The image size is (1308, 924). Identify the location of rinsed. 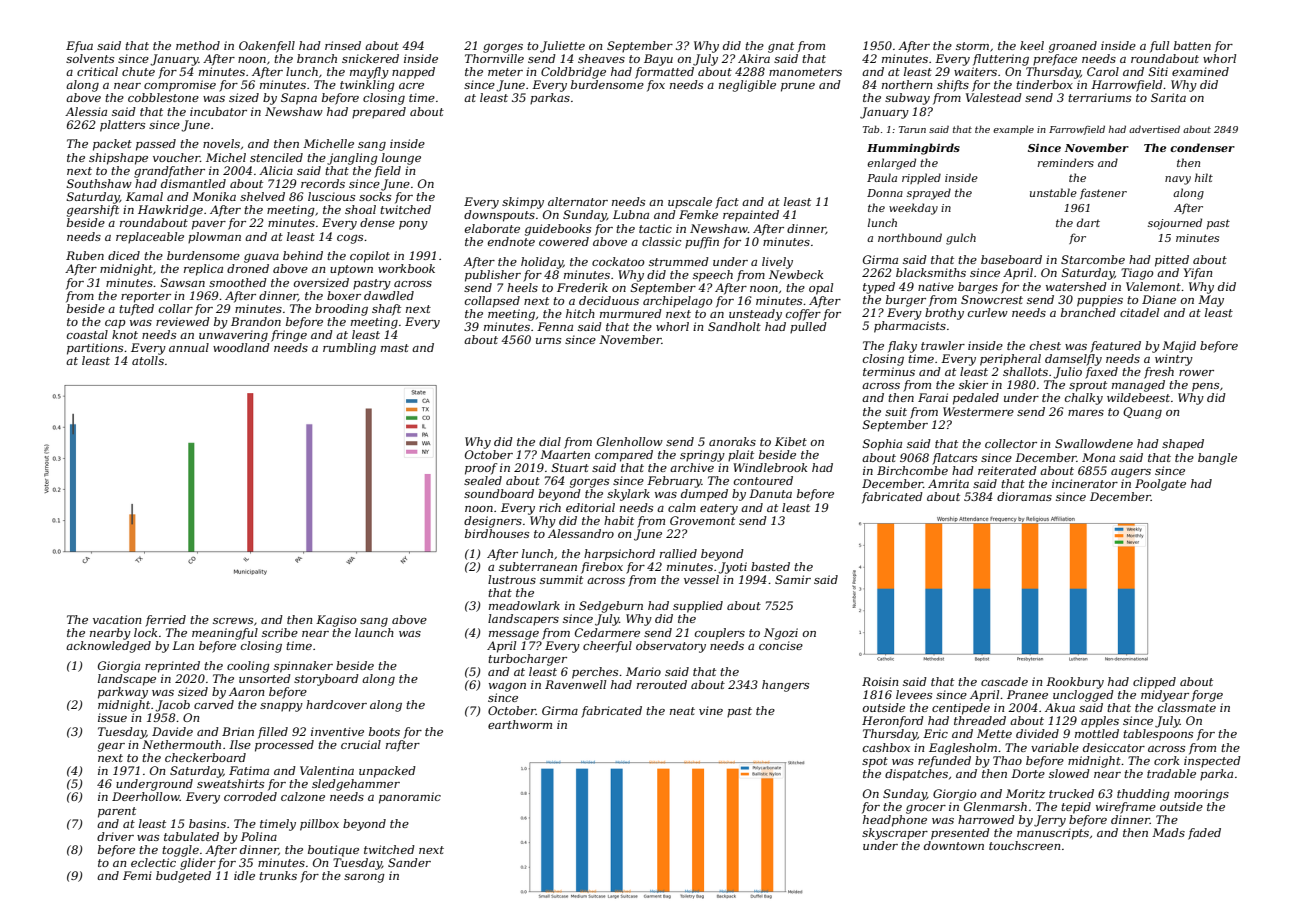
(343, 45).
